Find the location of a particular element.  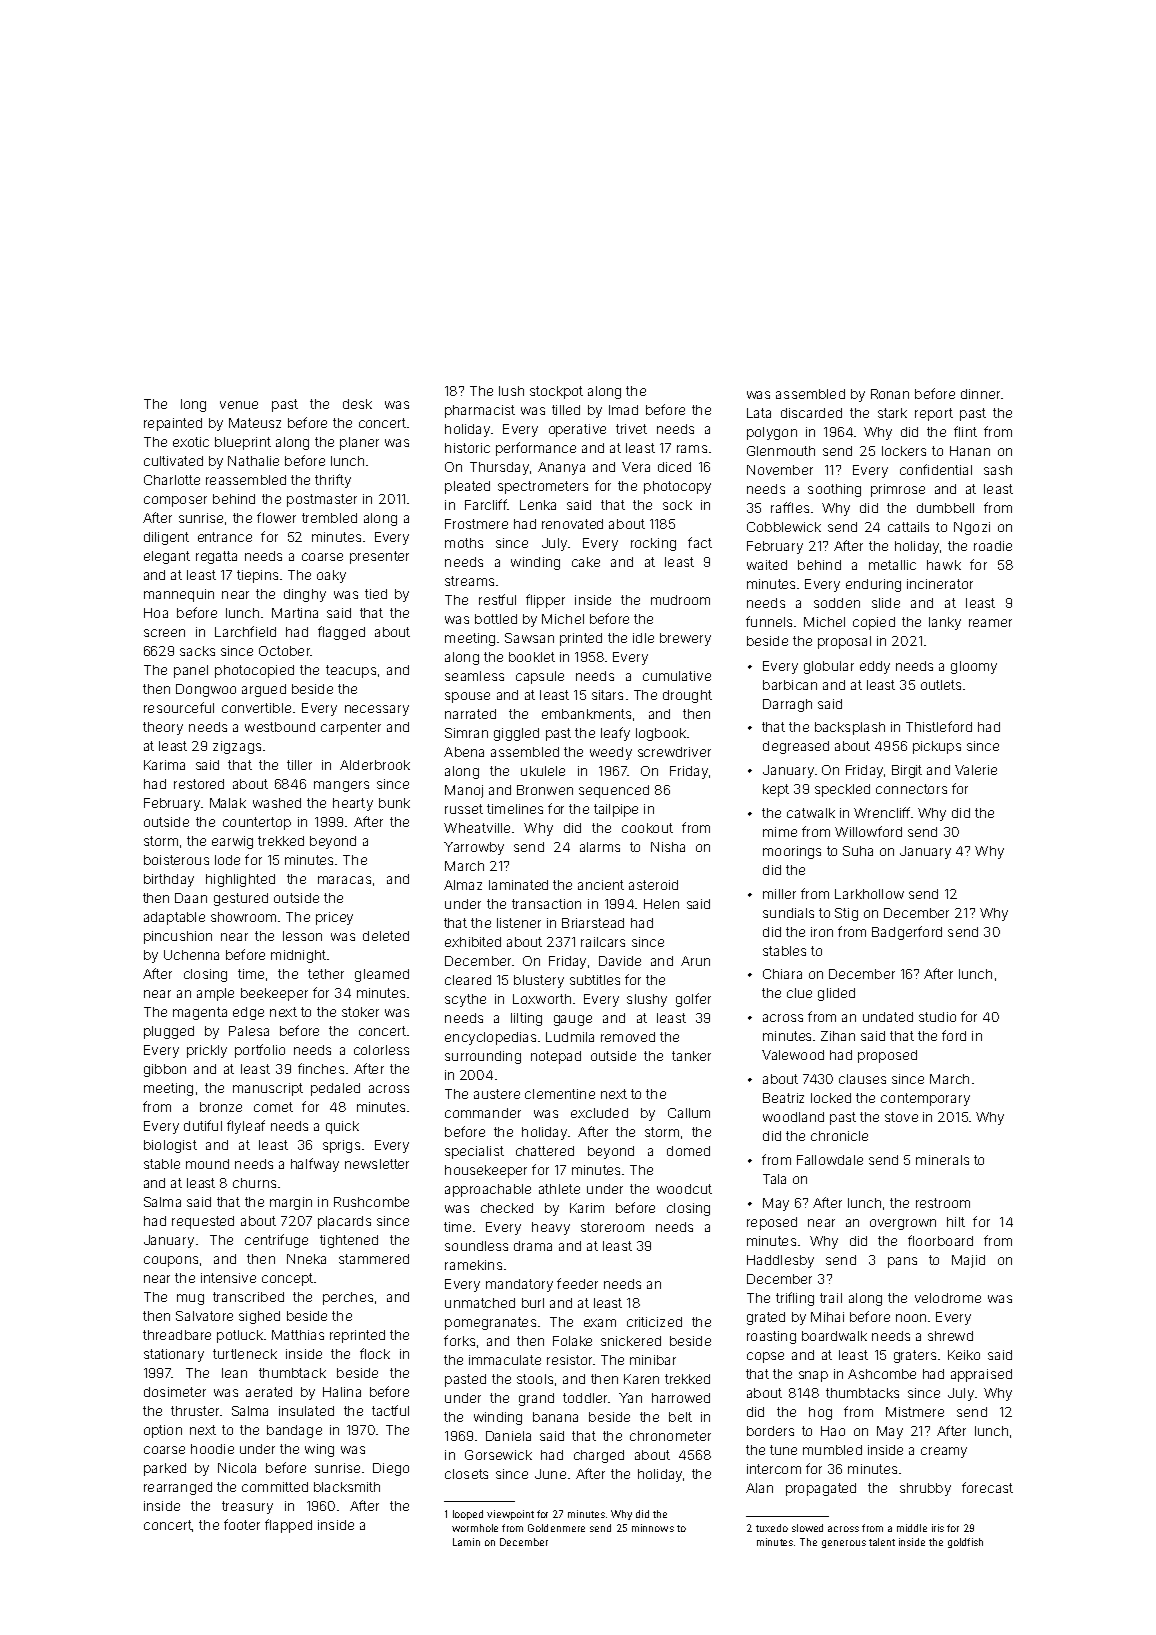

drama is located at coordinates (533, 1246).
